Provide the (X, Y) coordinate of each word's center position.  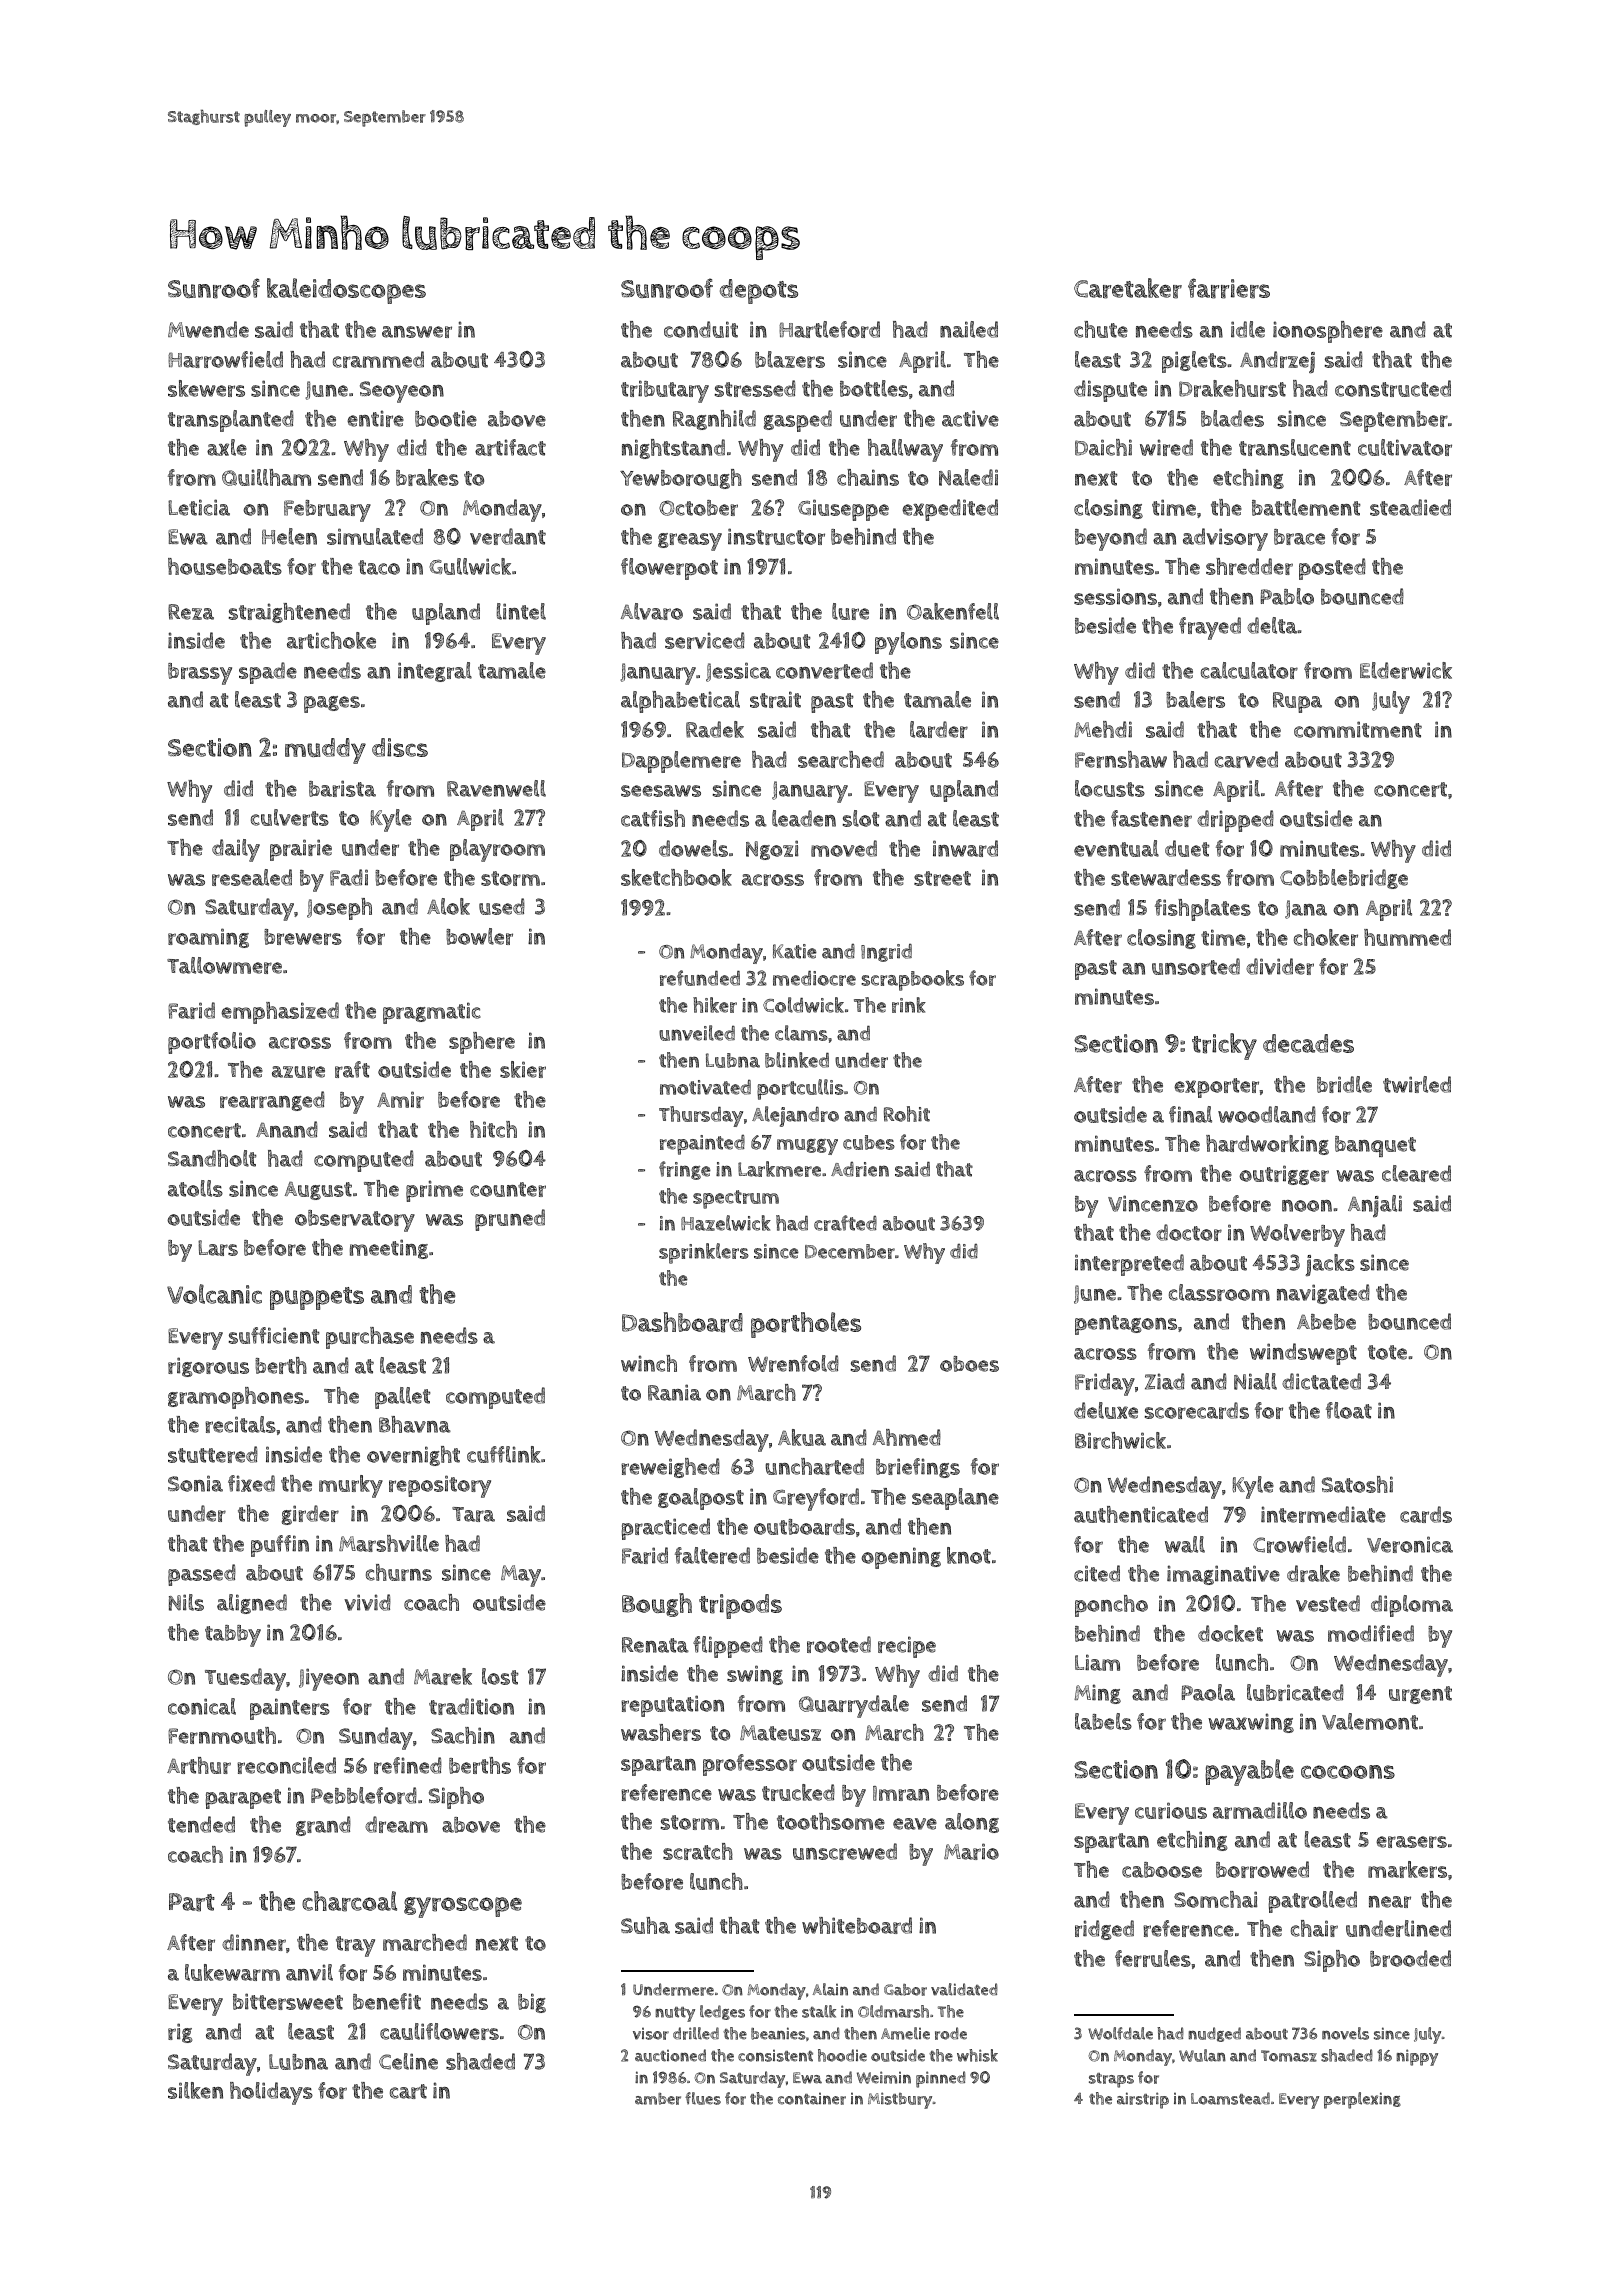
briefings (918, 1468)
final (1190, 1114)
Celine (408, 2061)
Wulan (1202, 2055)
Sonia (195, 1483)
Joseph (339, 909)
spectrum (736, 1199)
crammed (378, 359)
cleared (1416, 1173)
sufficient (274, 1335)
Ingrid (886, 953)
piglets (1194, 362)
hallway (905, 450)
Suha (645, 1925)
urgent (1420, 1695)
